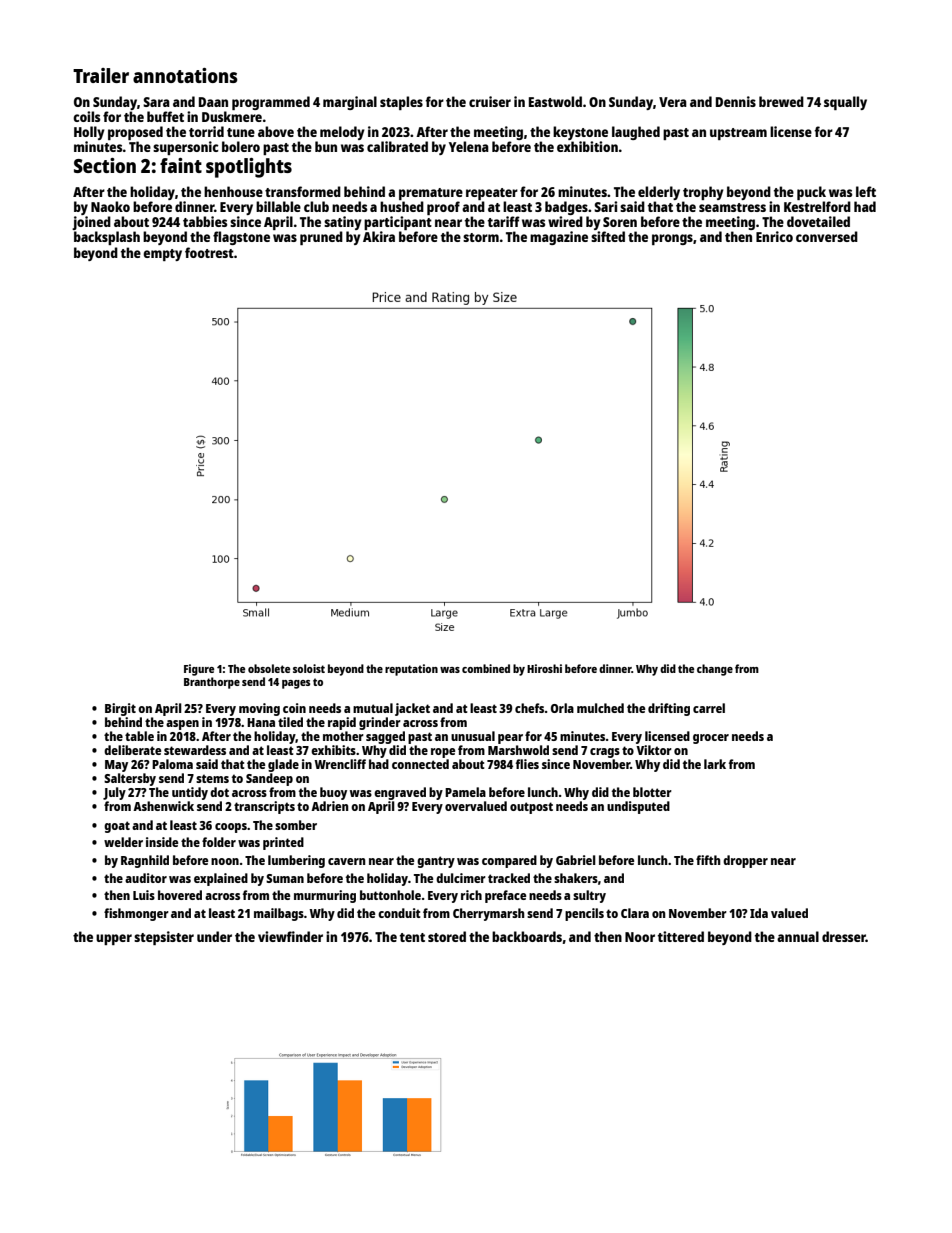 Image resolution: width=952 pixels, height=1233 pixels. Describe the element at coordinates (101, 75) in the page. I see `Trailer` at that location.
